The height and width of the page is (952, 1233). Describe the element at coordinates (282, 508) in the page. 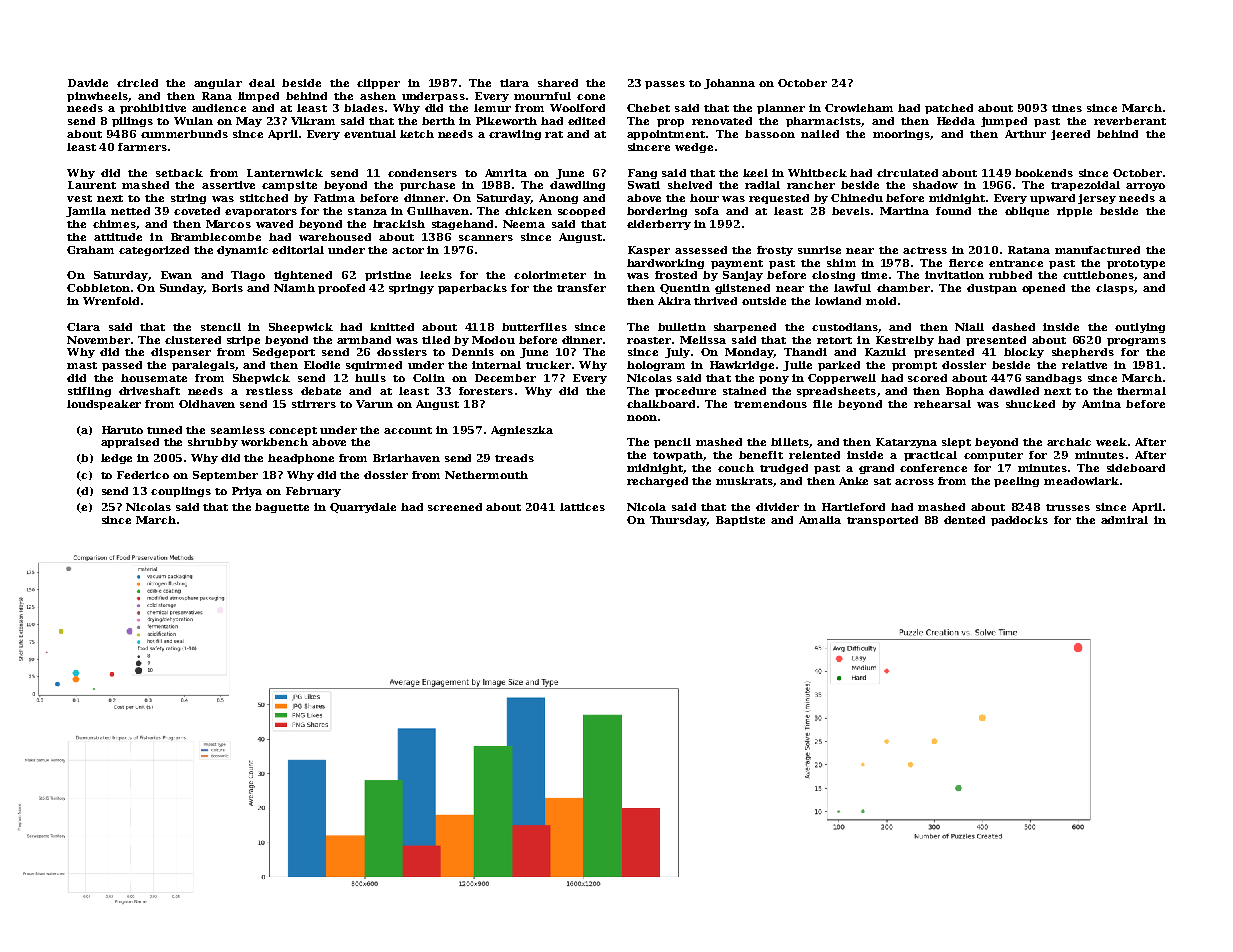

I see `baguette` at that location.
